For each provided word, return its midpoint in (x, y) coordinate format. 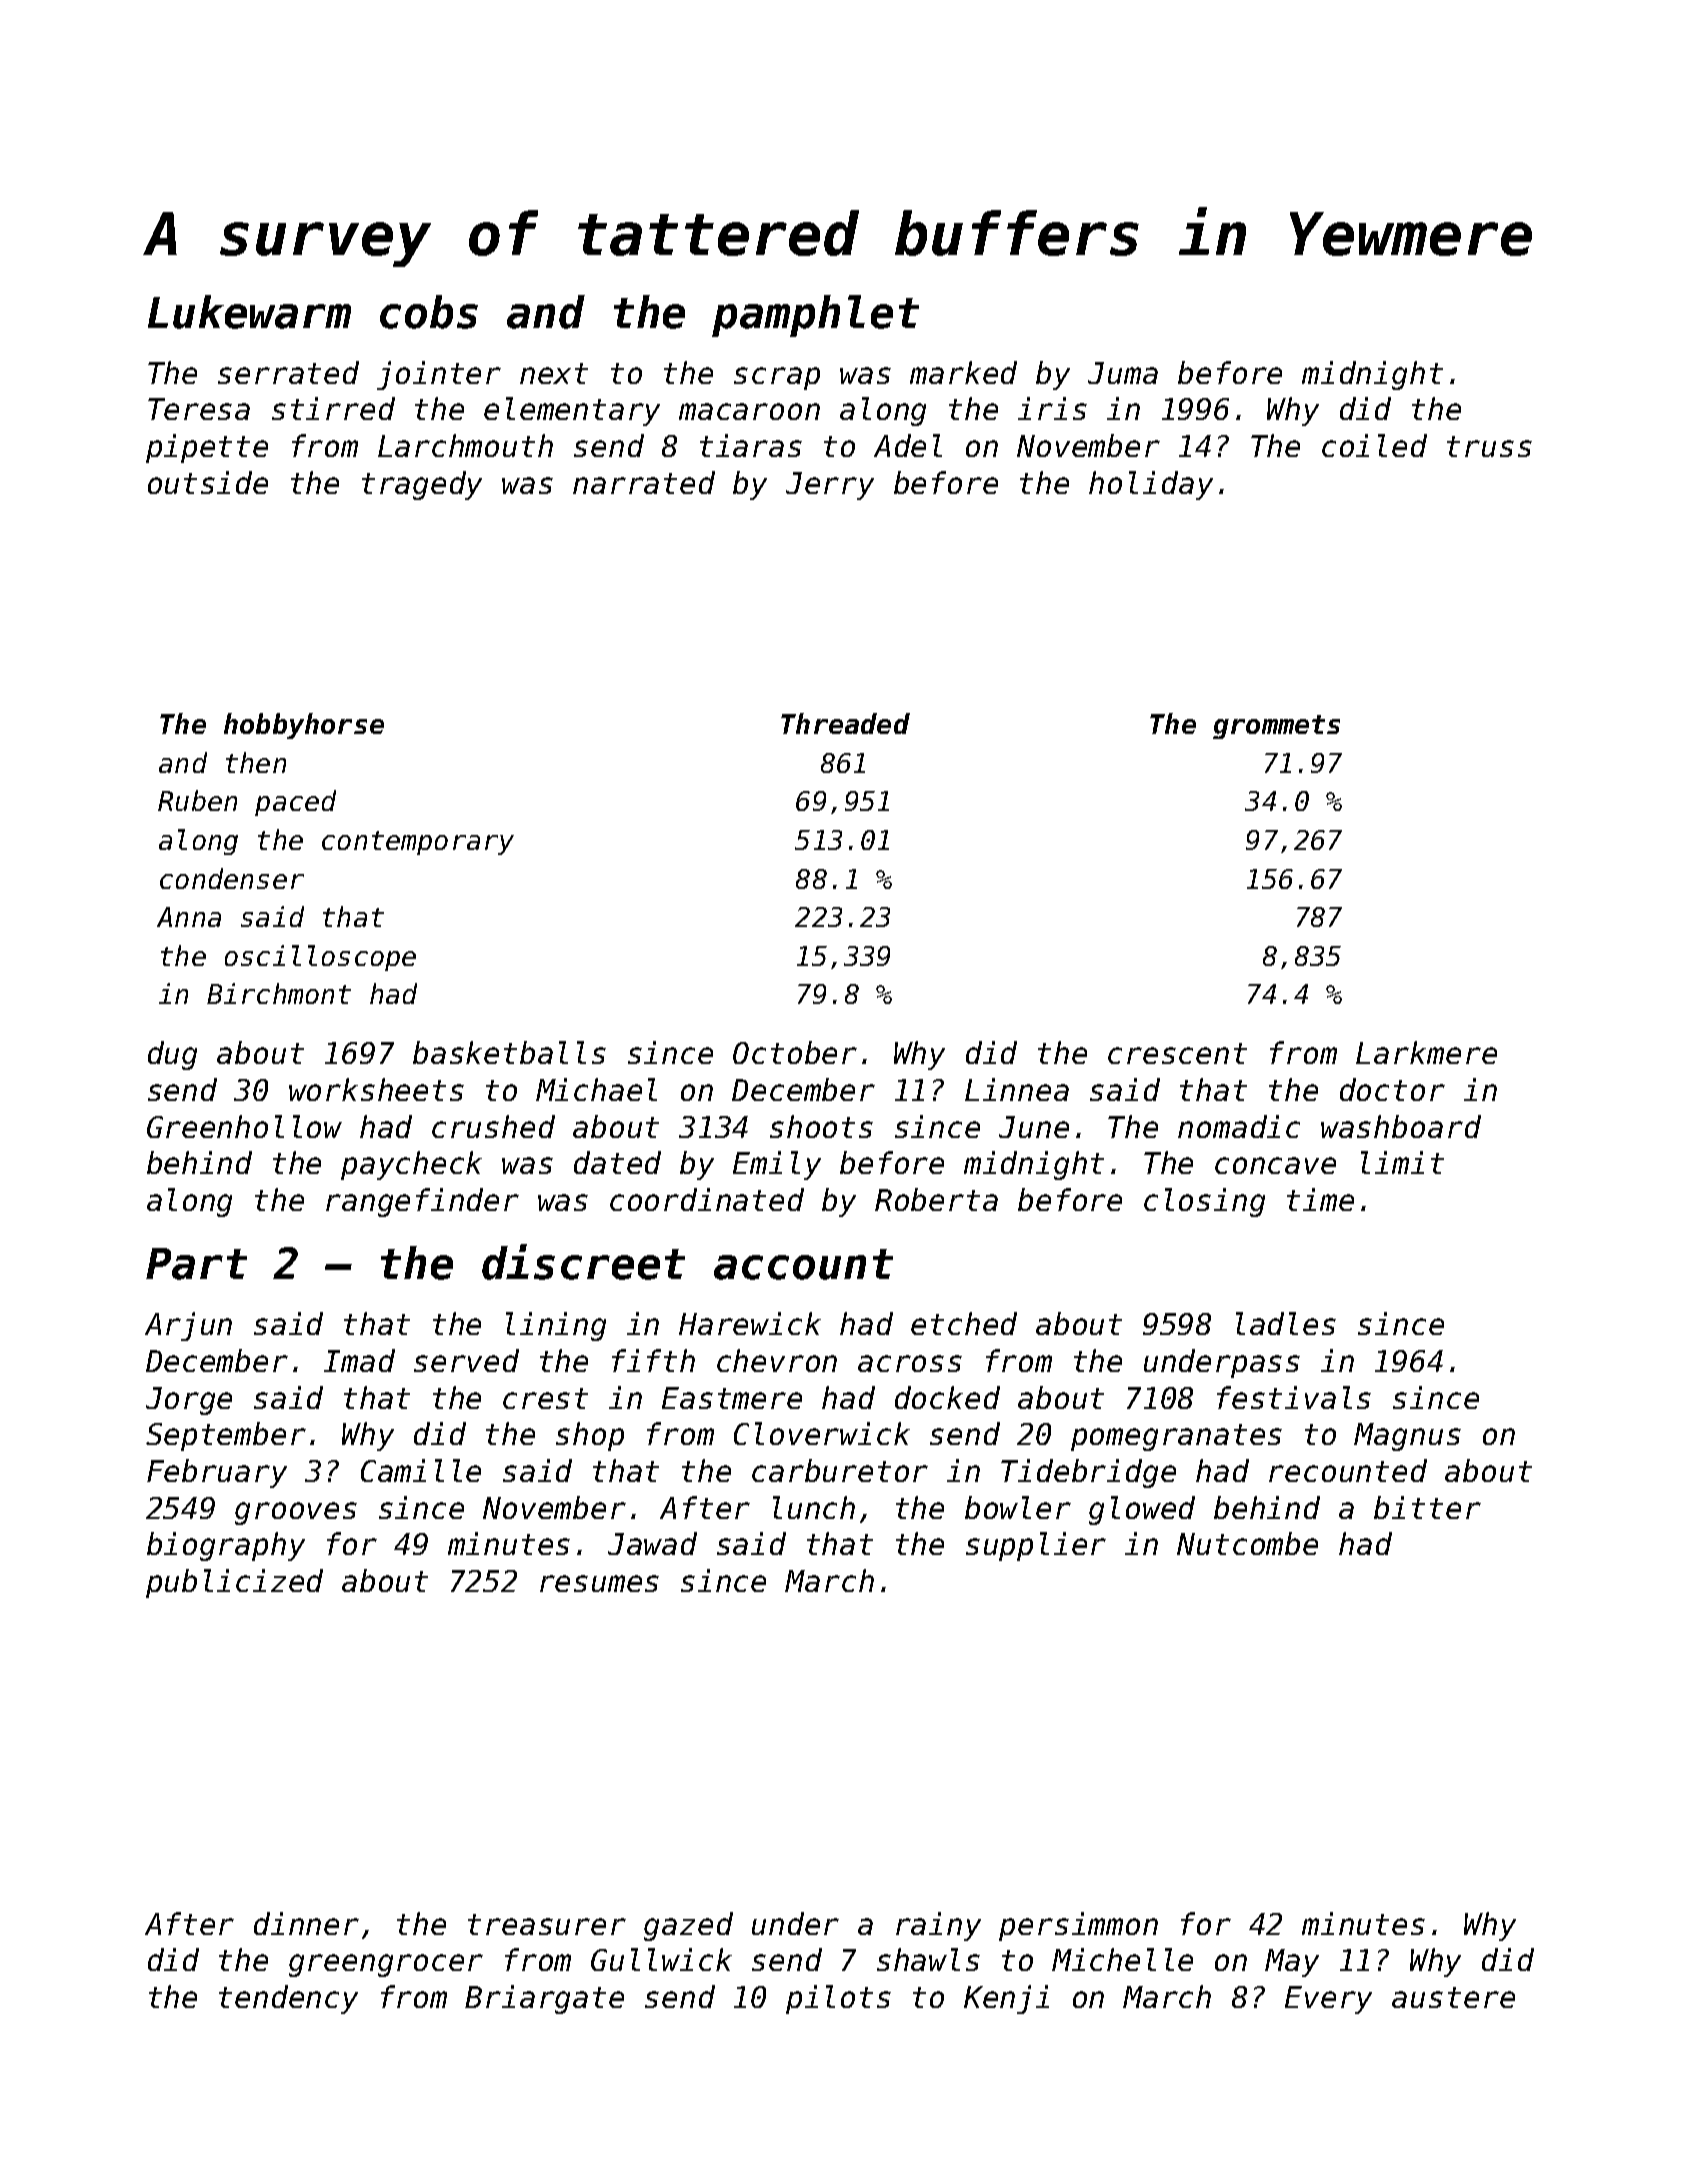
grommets (1276, 727)
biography (226, 1546)
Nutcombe (1247, 1543)
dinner (306, 1923)
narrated (644, 482)
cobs (429, 312)
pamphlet (815, 316)
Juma (1123, 373)
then (256, 762)
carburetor (840, 1470)
